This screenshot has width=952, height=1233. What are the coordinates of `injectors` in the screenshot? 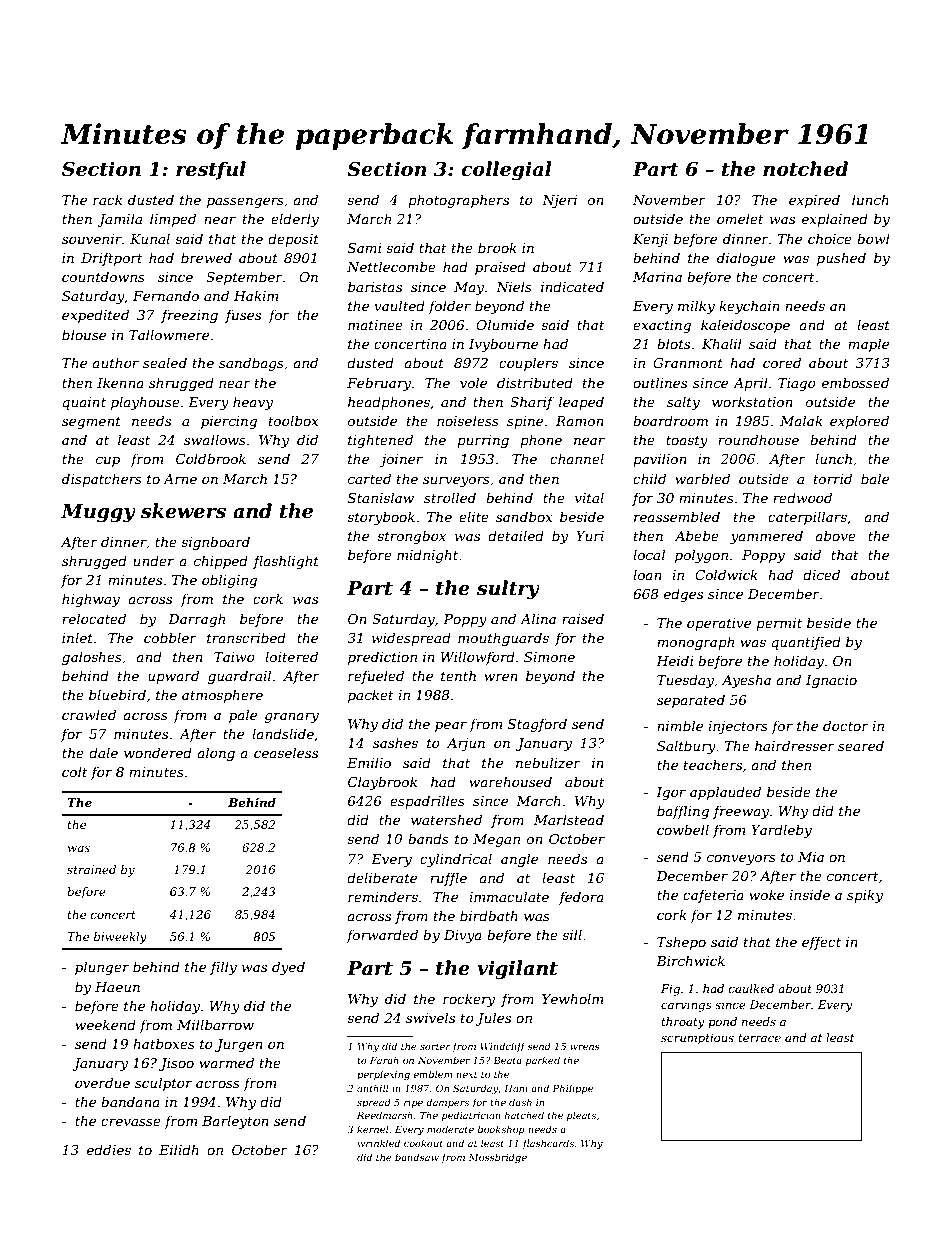 It's located at (738, 727).
